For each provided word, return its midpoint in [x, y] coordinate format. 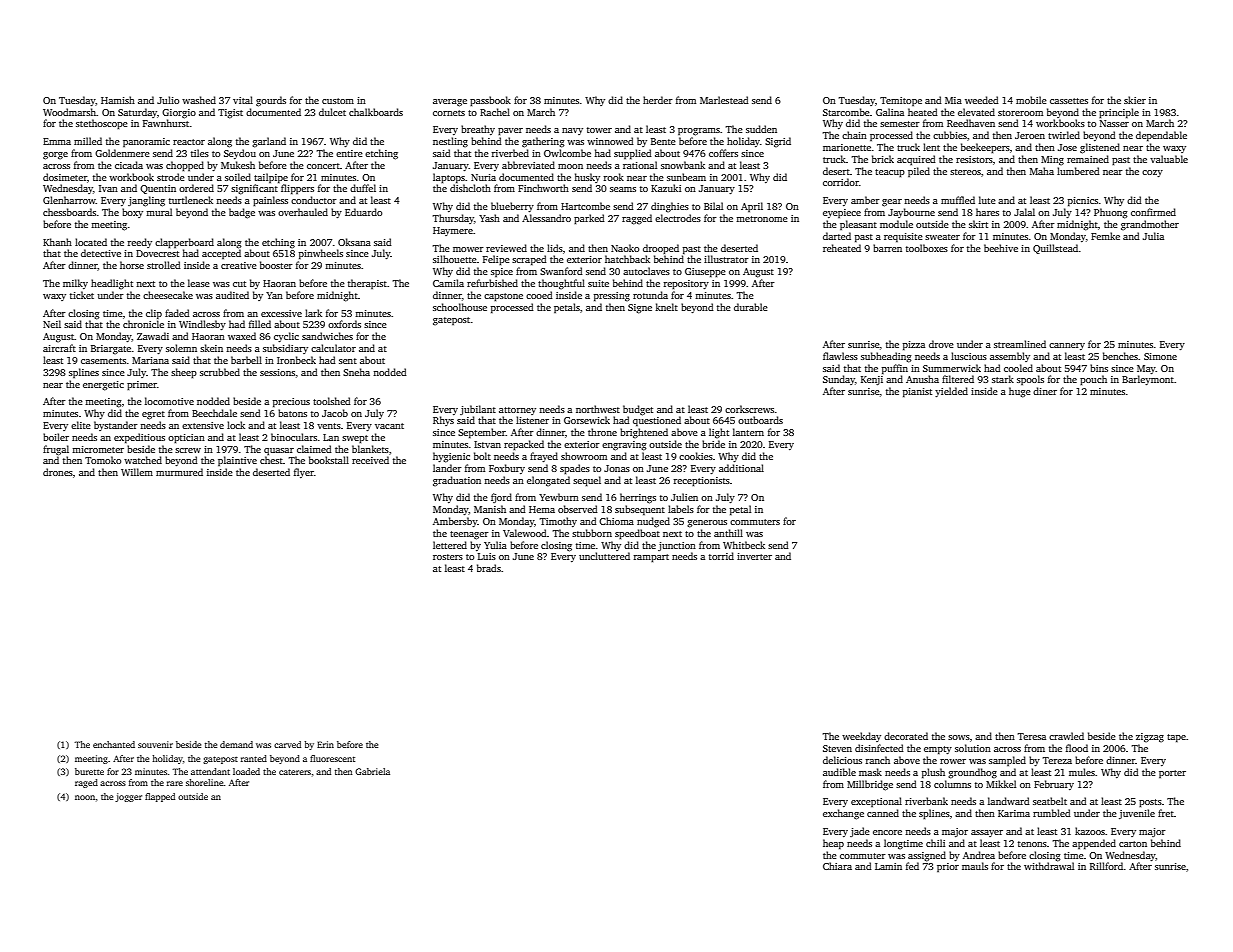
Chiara [837, 866]
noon [85, 797]
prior [948, 867]
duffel [363, 188]
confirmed [1153, 212]
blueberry [512, 207]
